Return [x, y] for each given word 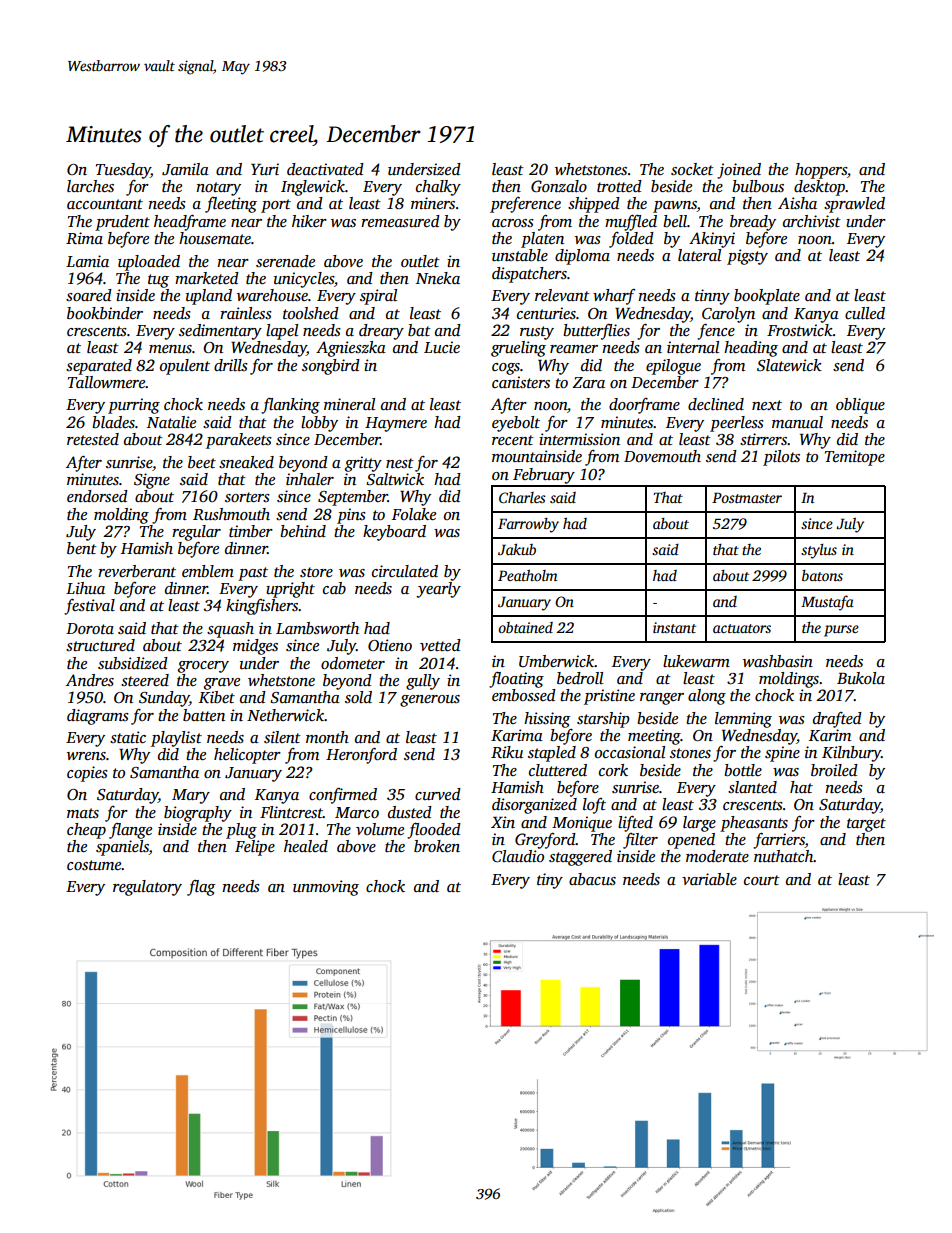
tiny [550, 881]
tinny [712, 297]
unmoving [326, 888]
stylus [819, 551]
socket [692, 169]
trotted [619, 186]
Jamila [185, 169]
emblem [208, 571]
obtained [525, 627]
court [762, 880]
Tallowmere [107, 382]
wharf [614, 297]
